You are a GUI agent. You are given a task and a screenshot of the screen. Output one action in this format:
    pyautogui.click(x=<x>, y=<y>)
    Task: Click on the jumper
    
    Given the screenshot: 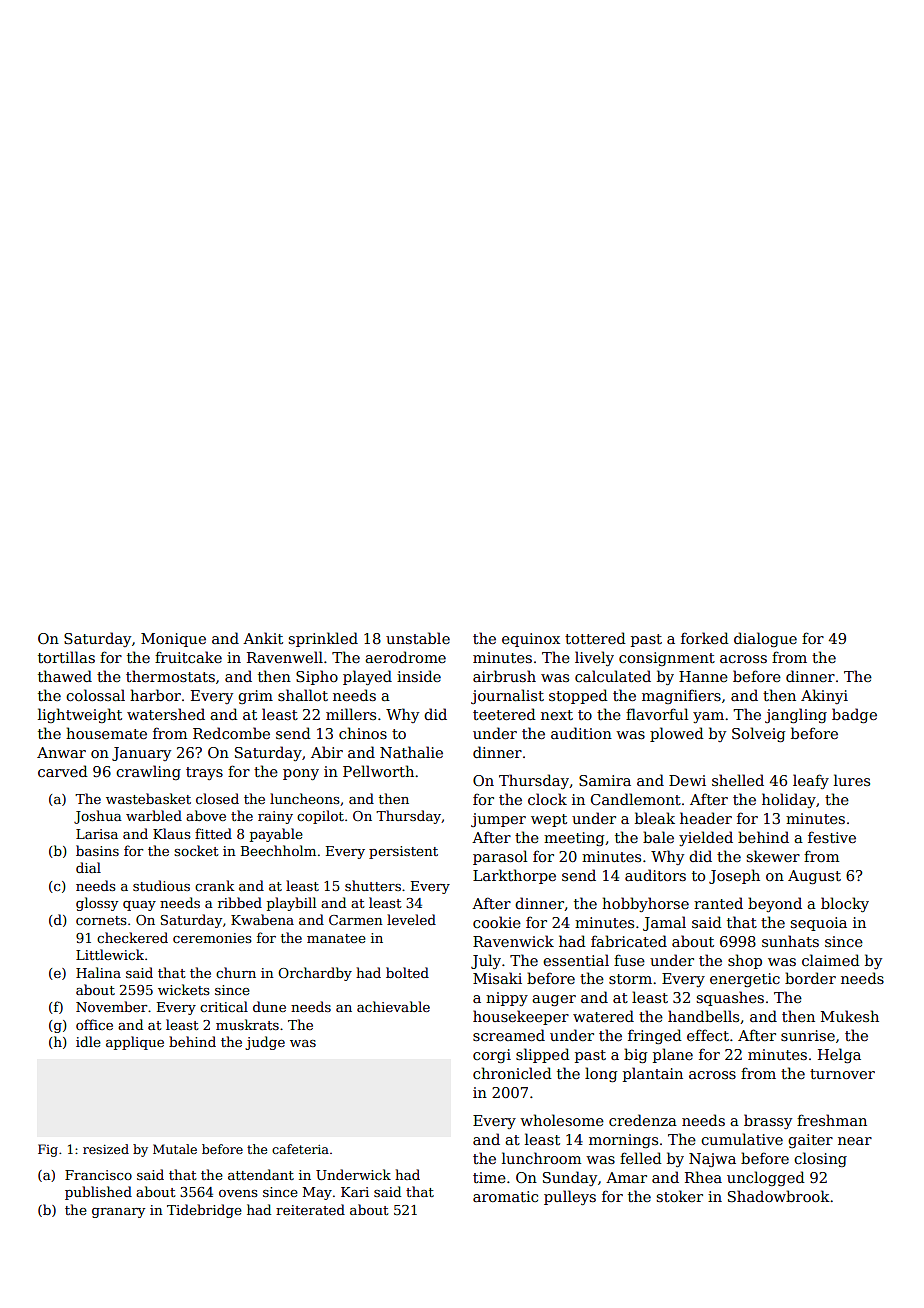 What is the action you would take?
    pyautogui.click(x=498, y=820)
